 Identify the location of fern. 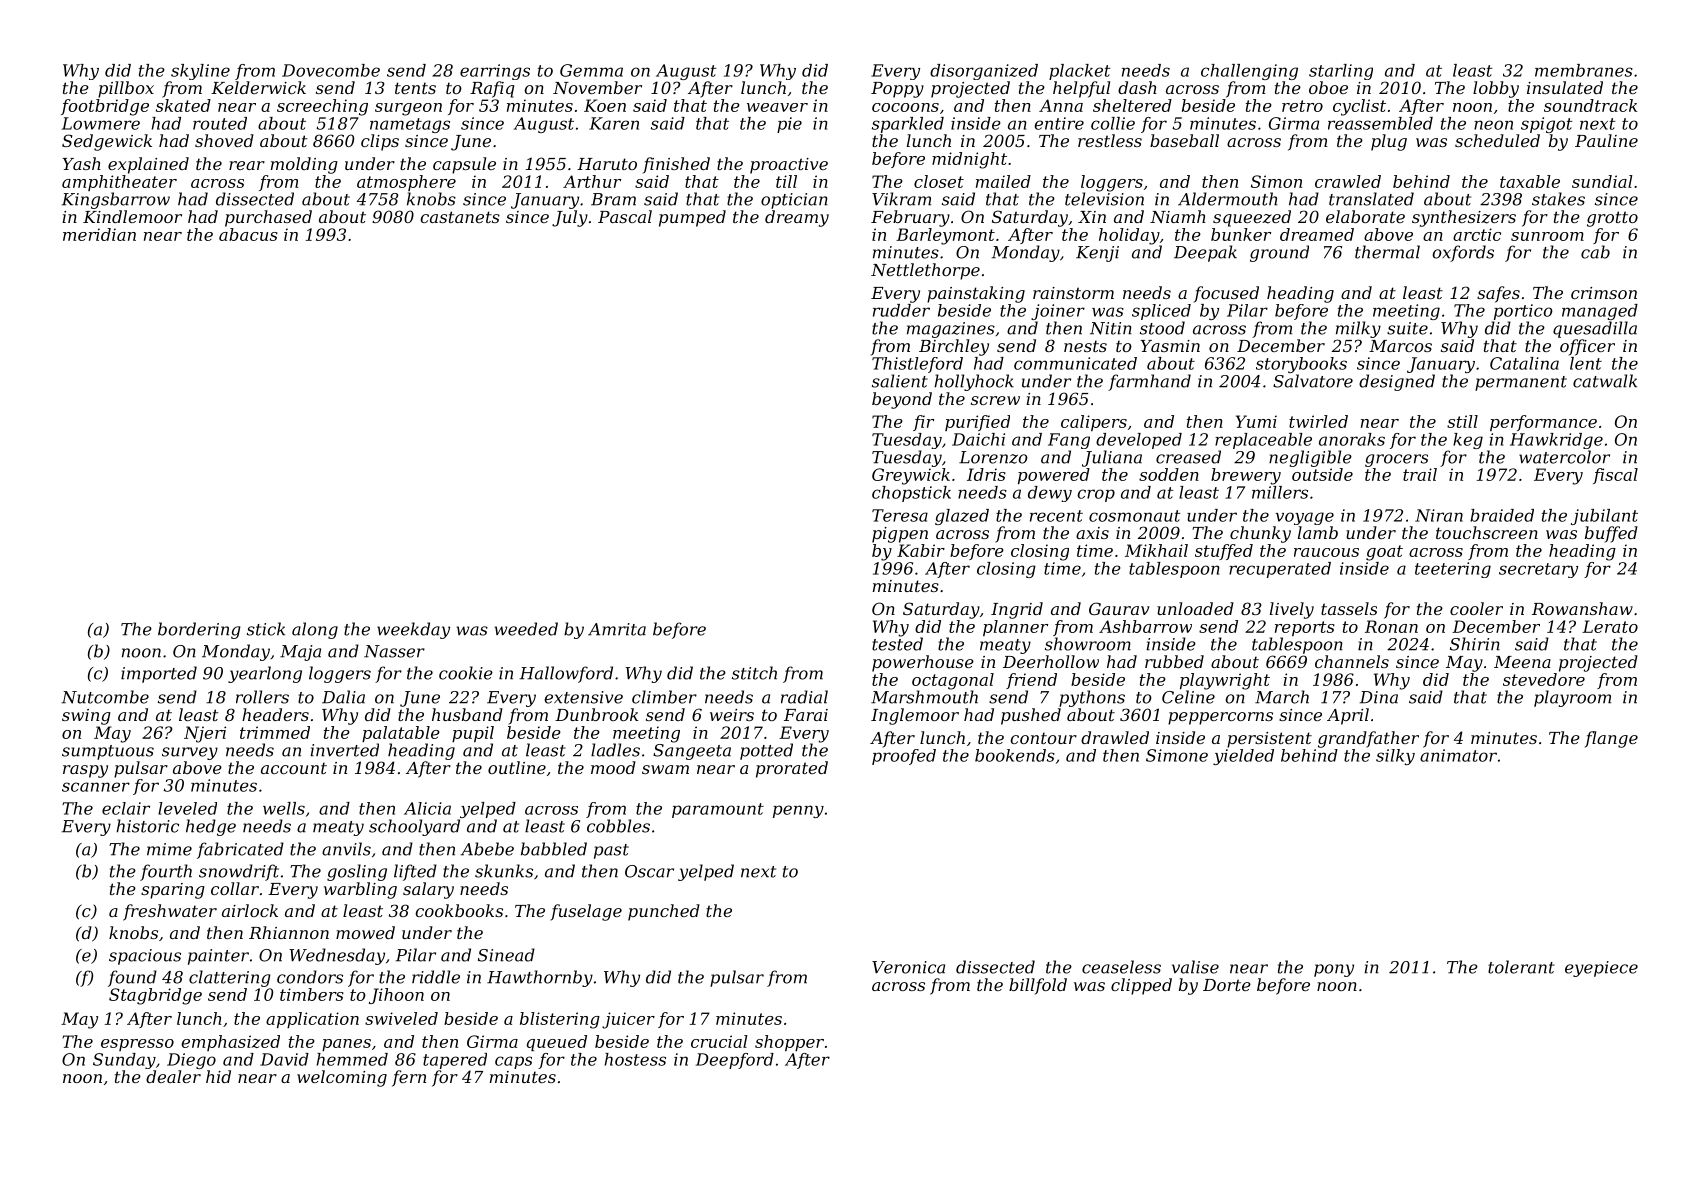
(409, 1078).
